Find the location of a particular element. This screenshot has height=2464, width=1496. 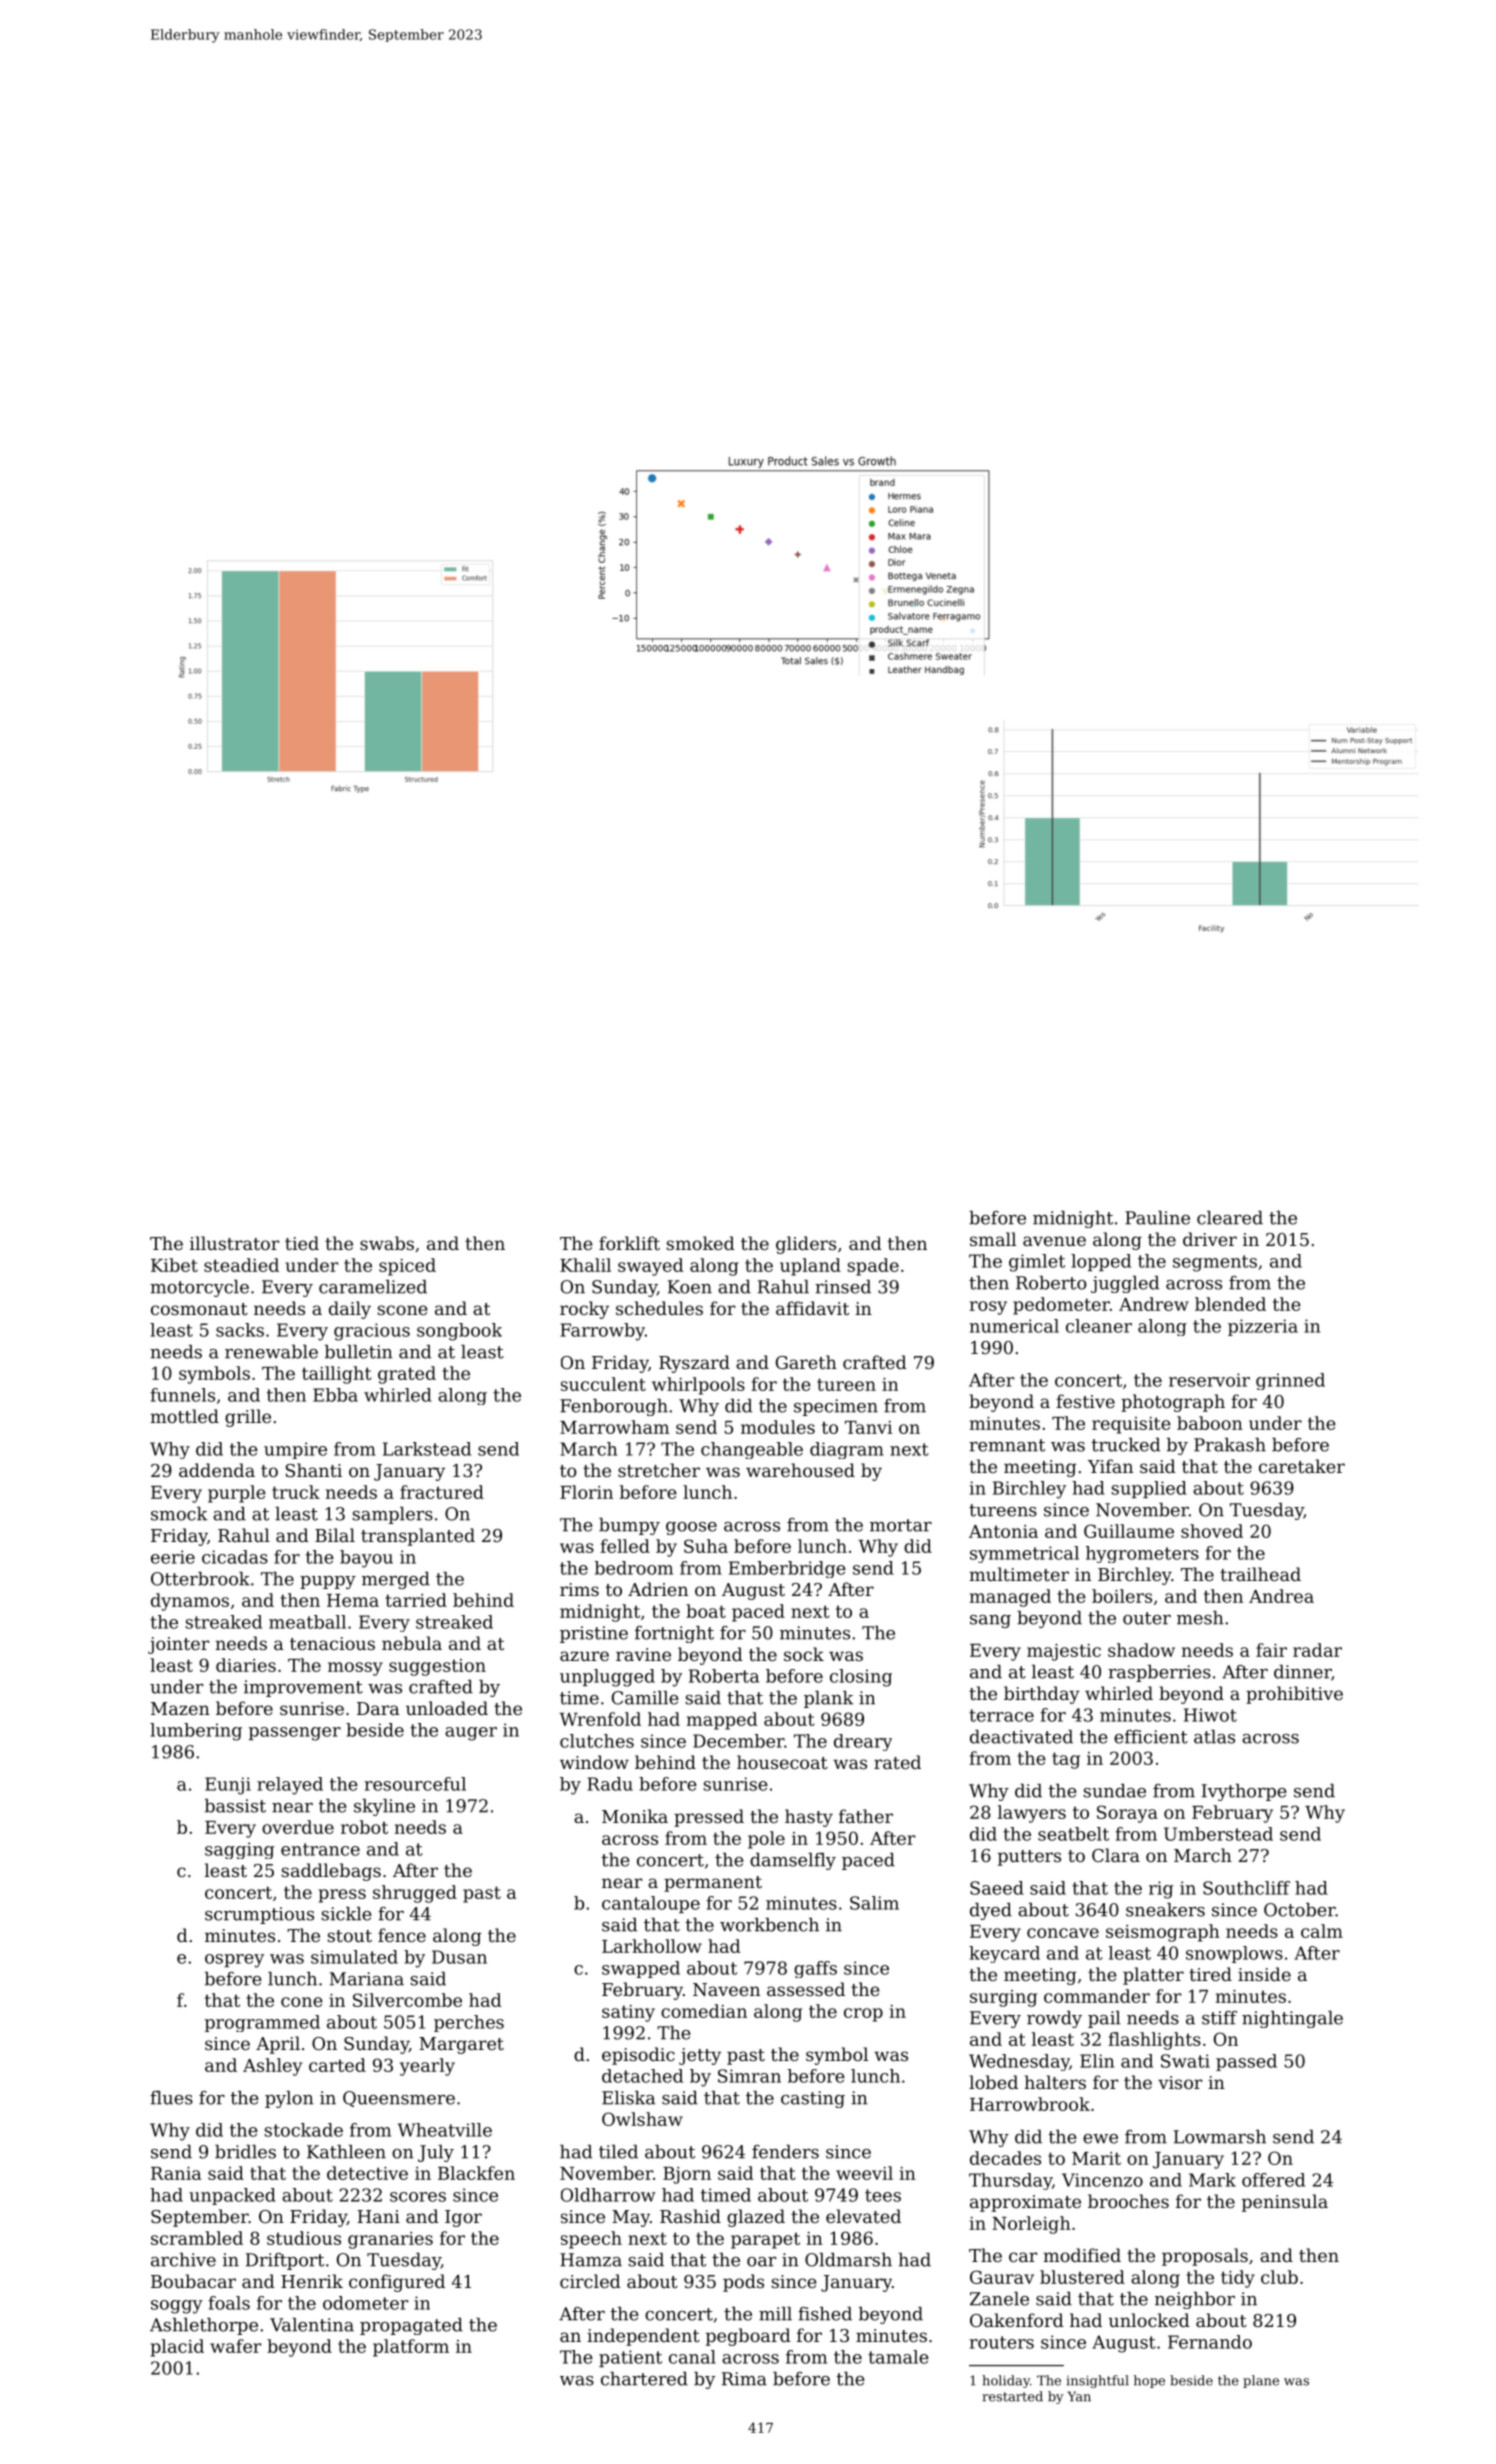

Yan is located at coordinates (1079, 2396).
